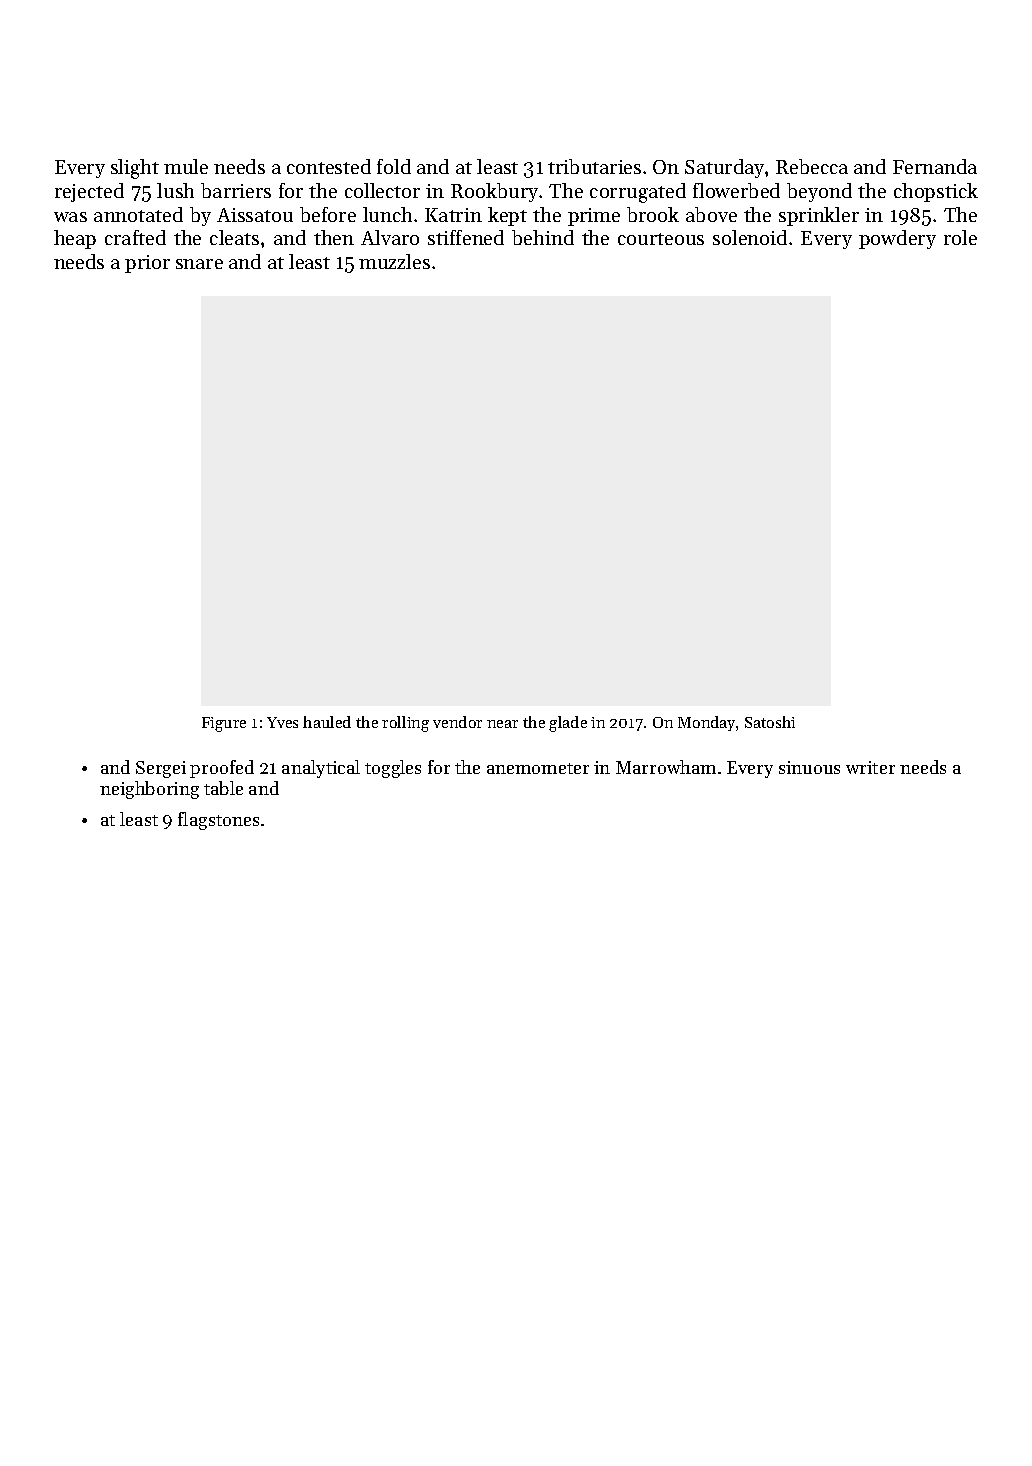  Describe the element at coordinates (960, 237) in the image. I see `role` at that location.
